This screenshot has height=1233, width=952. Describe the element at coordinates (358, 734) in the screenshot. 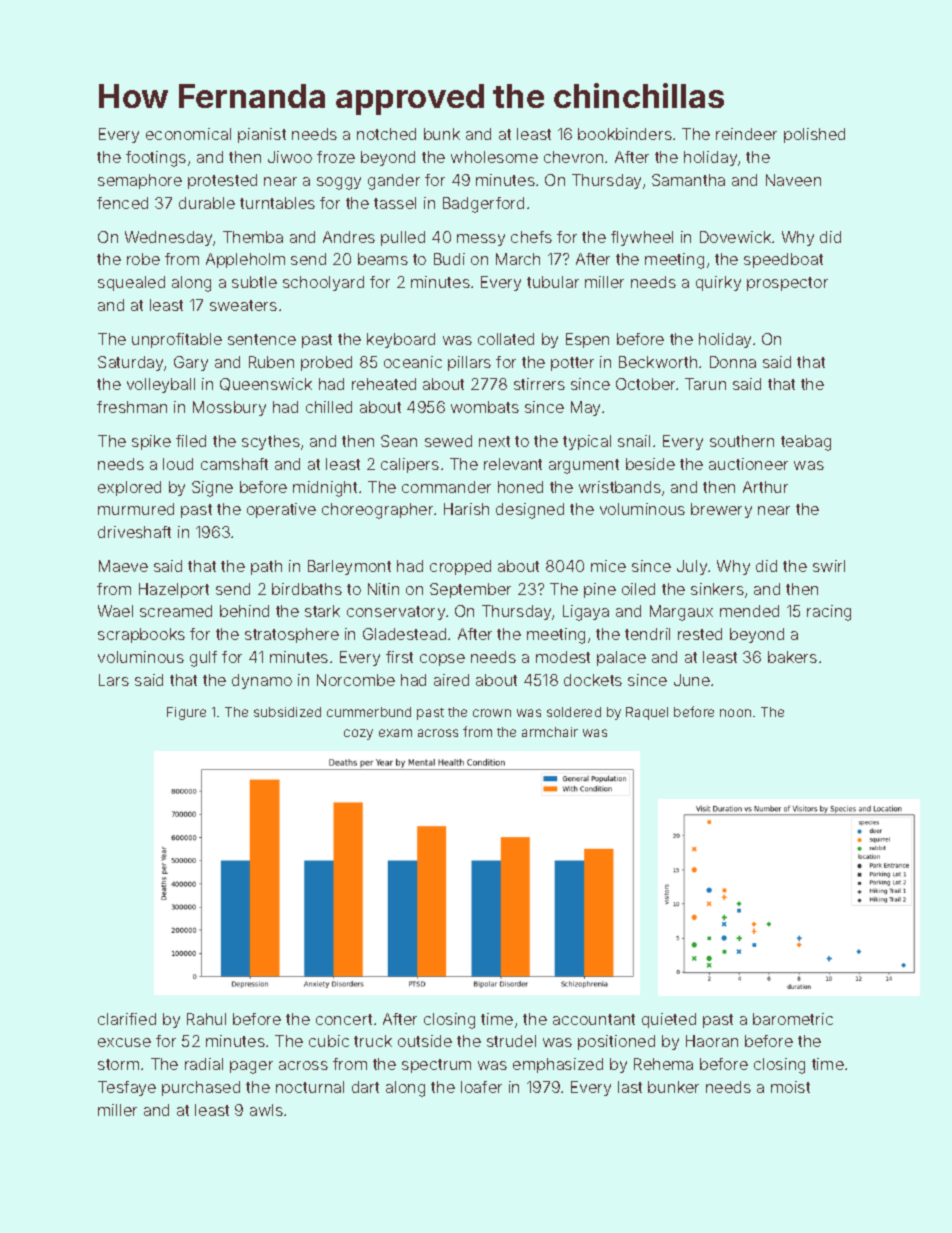

I see `cozy` at that location.
